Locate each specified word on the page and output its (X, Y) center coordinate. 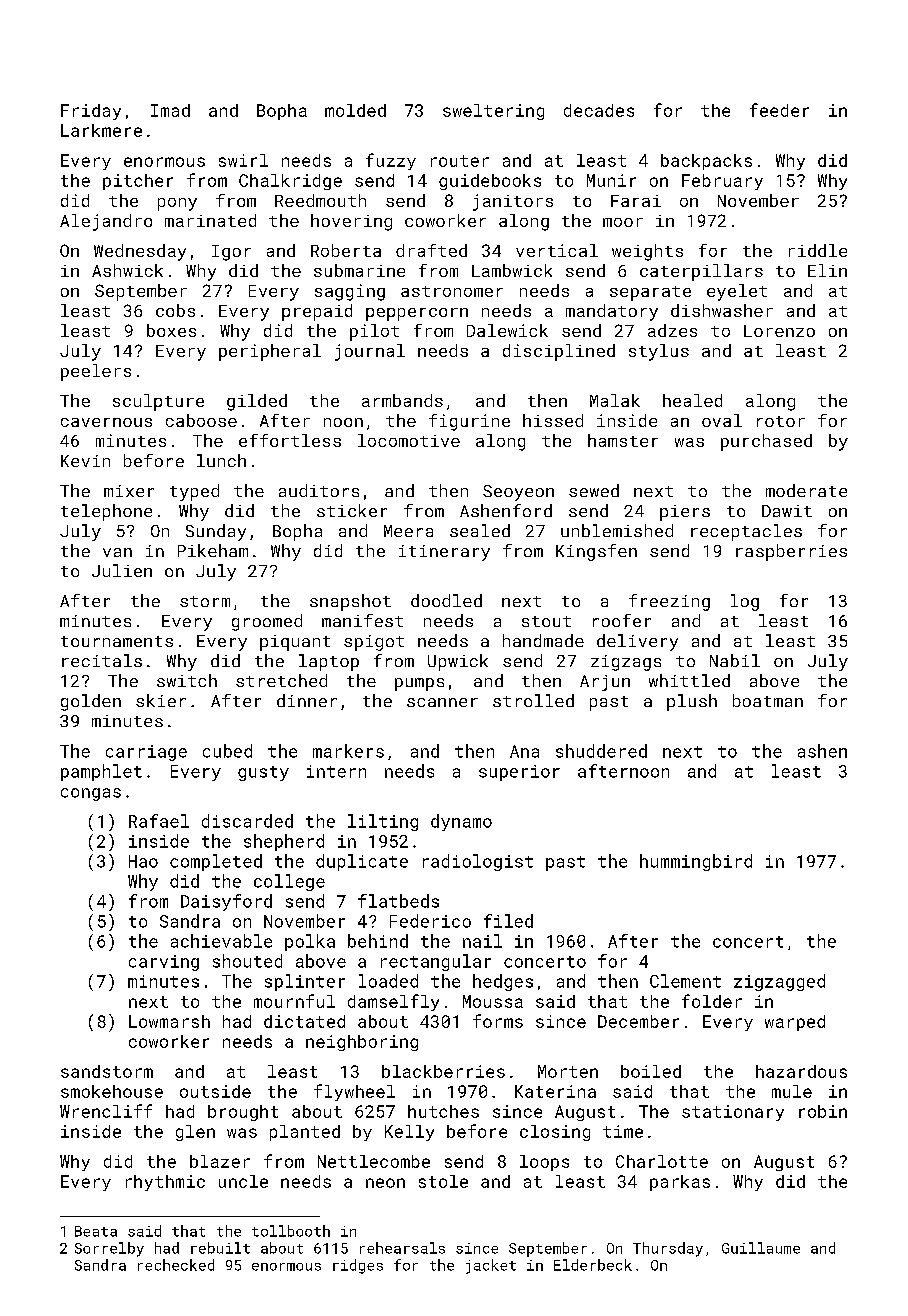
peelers (96, 372)
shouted (247, 961)
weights (647, 252)
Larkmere (101, 130)
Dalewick (507, 330)
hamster (623, 440)
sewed (594, 490)
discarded (247, 821)
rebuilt (220, 1248)
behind (378, 941)
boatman (768, 700)
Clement (685, 981)
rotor (781, 421)
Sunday (216, 532)
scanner (442, 702)
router (460, 161)
